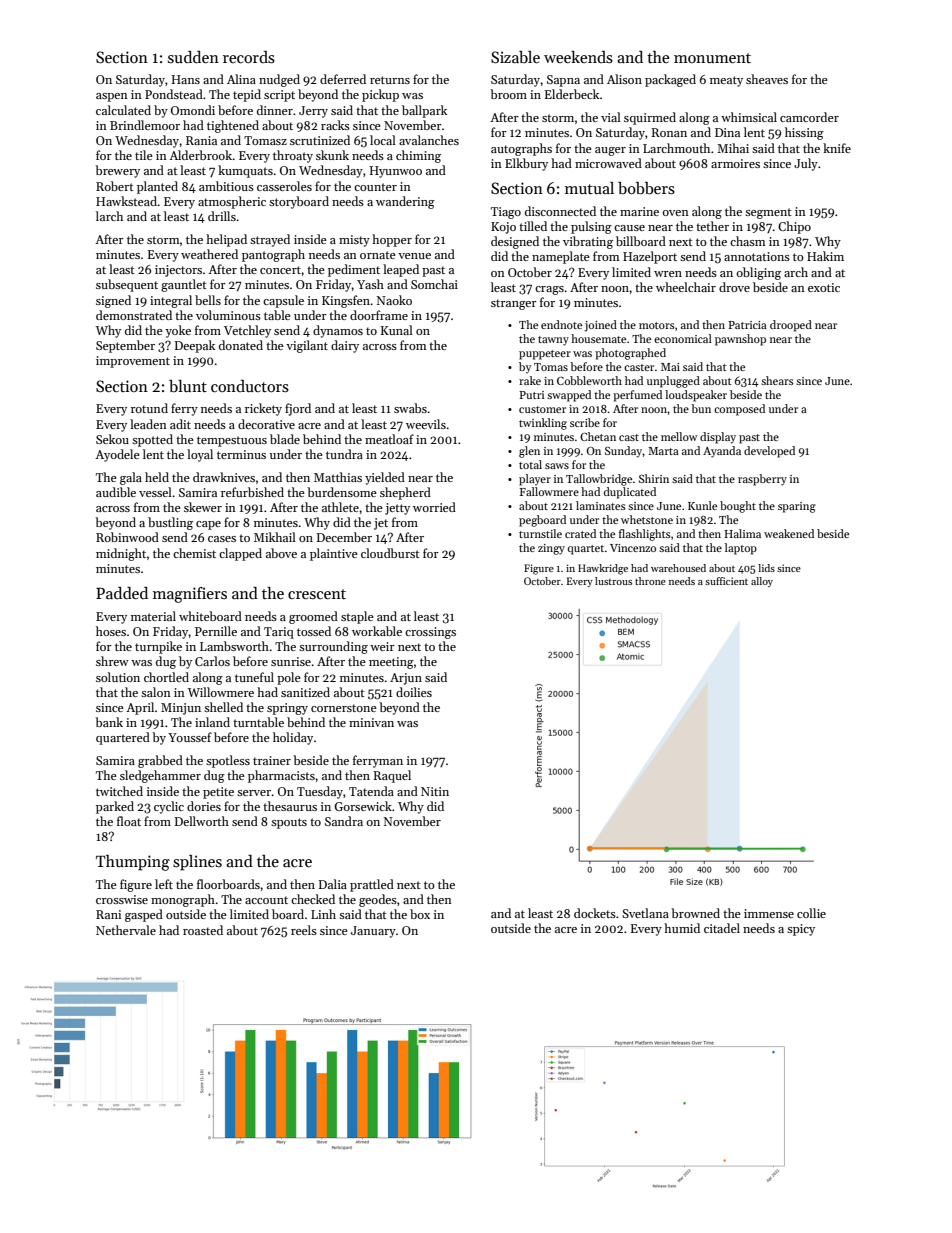 The height and width of the image is (1233, 952). I want to click on bustling, so click(170, 523).
